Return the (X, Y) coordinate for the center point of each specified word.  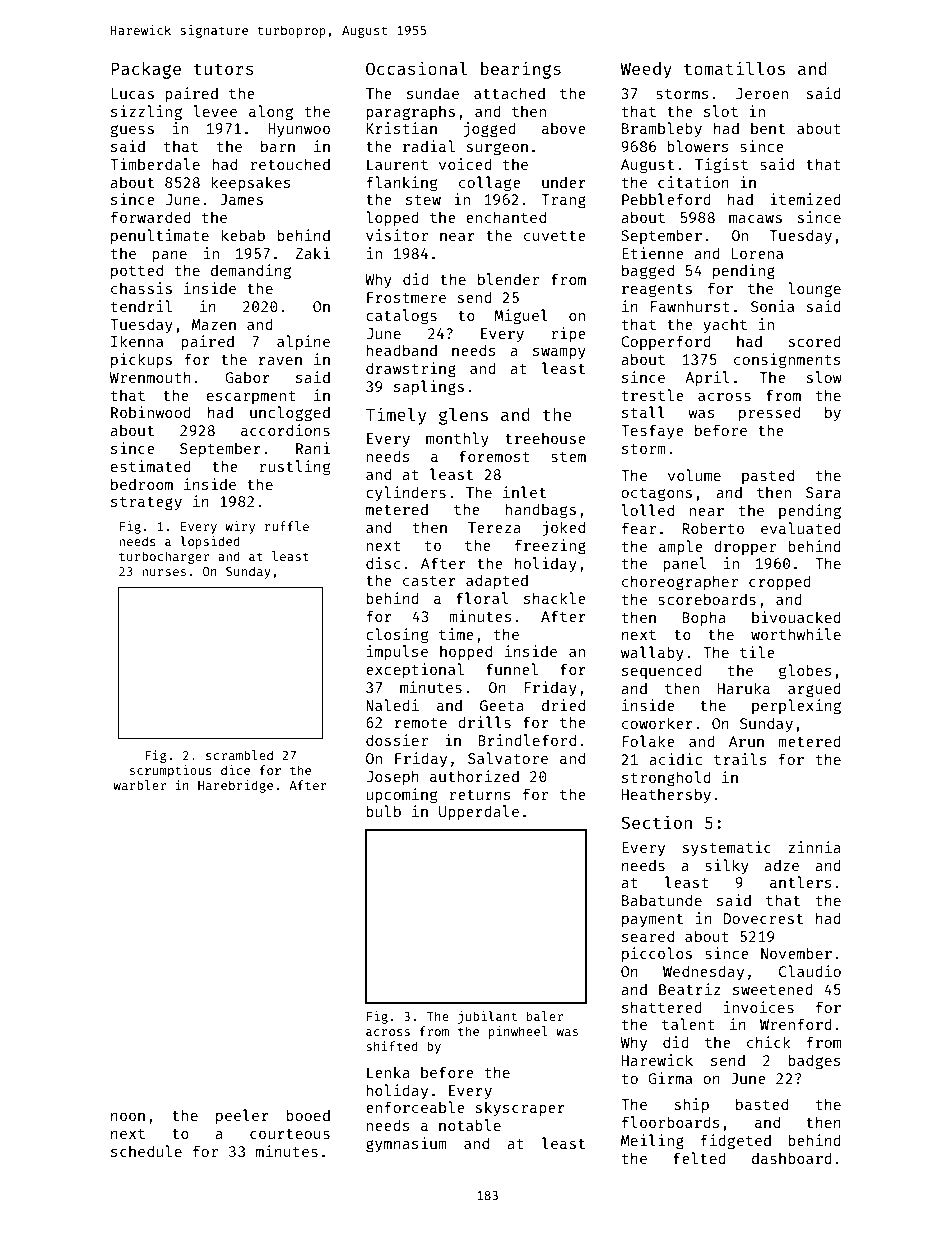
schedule (146, 1151)
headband (402, 350)
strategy (146, 504)
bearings (521, 70)
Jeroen (762, 93)
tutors (224, 69)
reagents (657, 291)
